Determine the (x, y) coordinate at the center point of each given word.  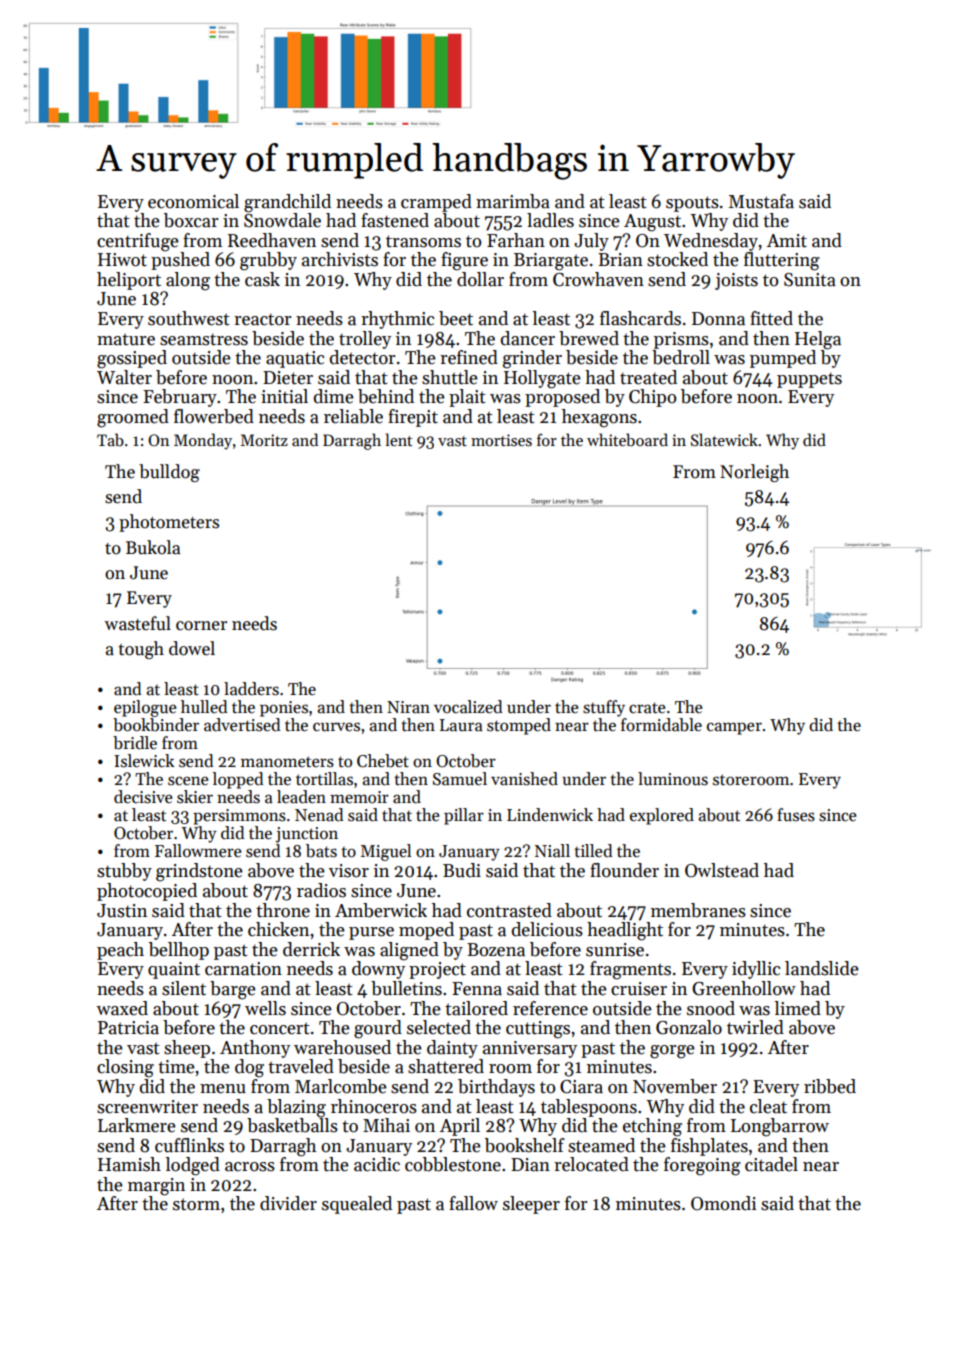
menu (223, 1089)
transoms (423, 241)
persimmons (239, 817)
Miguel (386, 852)
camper (734, 728)
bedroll (681, 357)
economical (193, 201)
